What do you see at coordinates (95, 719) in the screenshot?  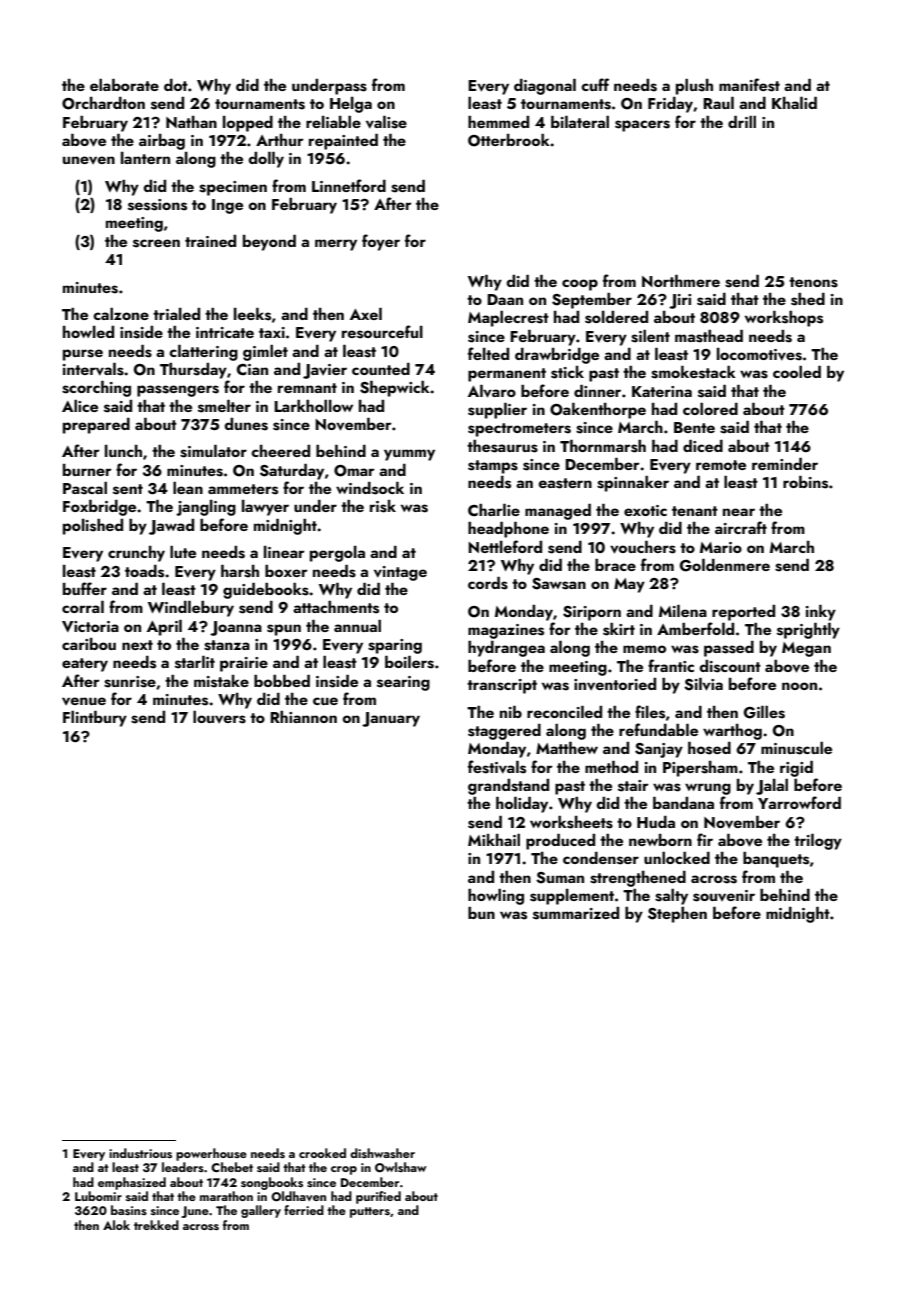 I see `Flintbury` at bounding box center [95, 719].
